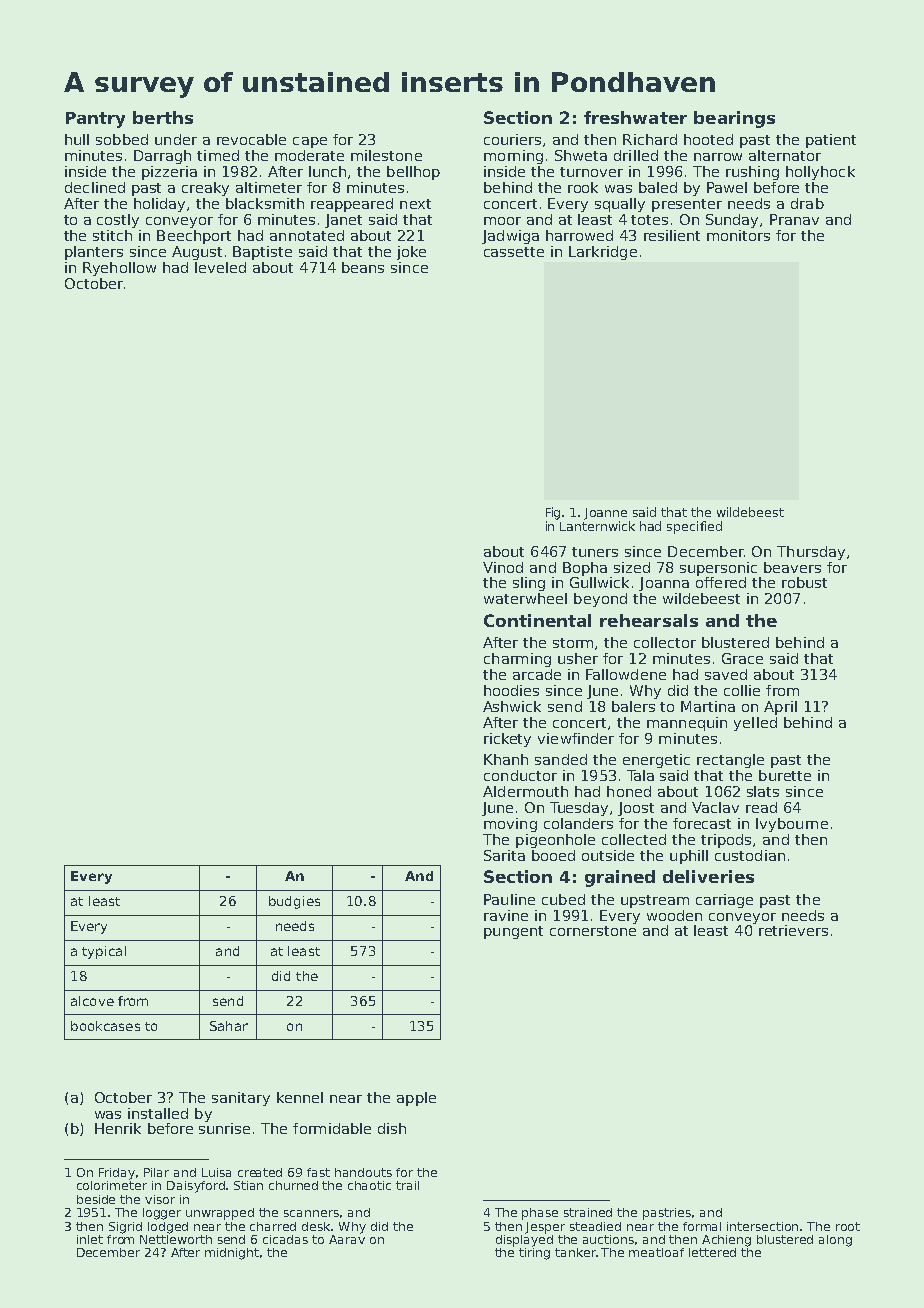 This document has width=924, height=1308. I want to click on bearings, so click(734, 119).
